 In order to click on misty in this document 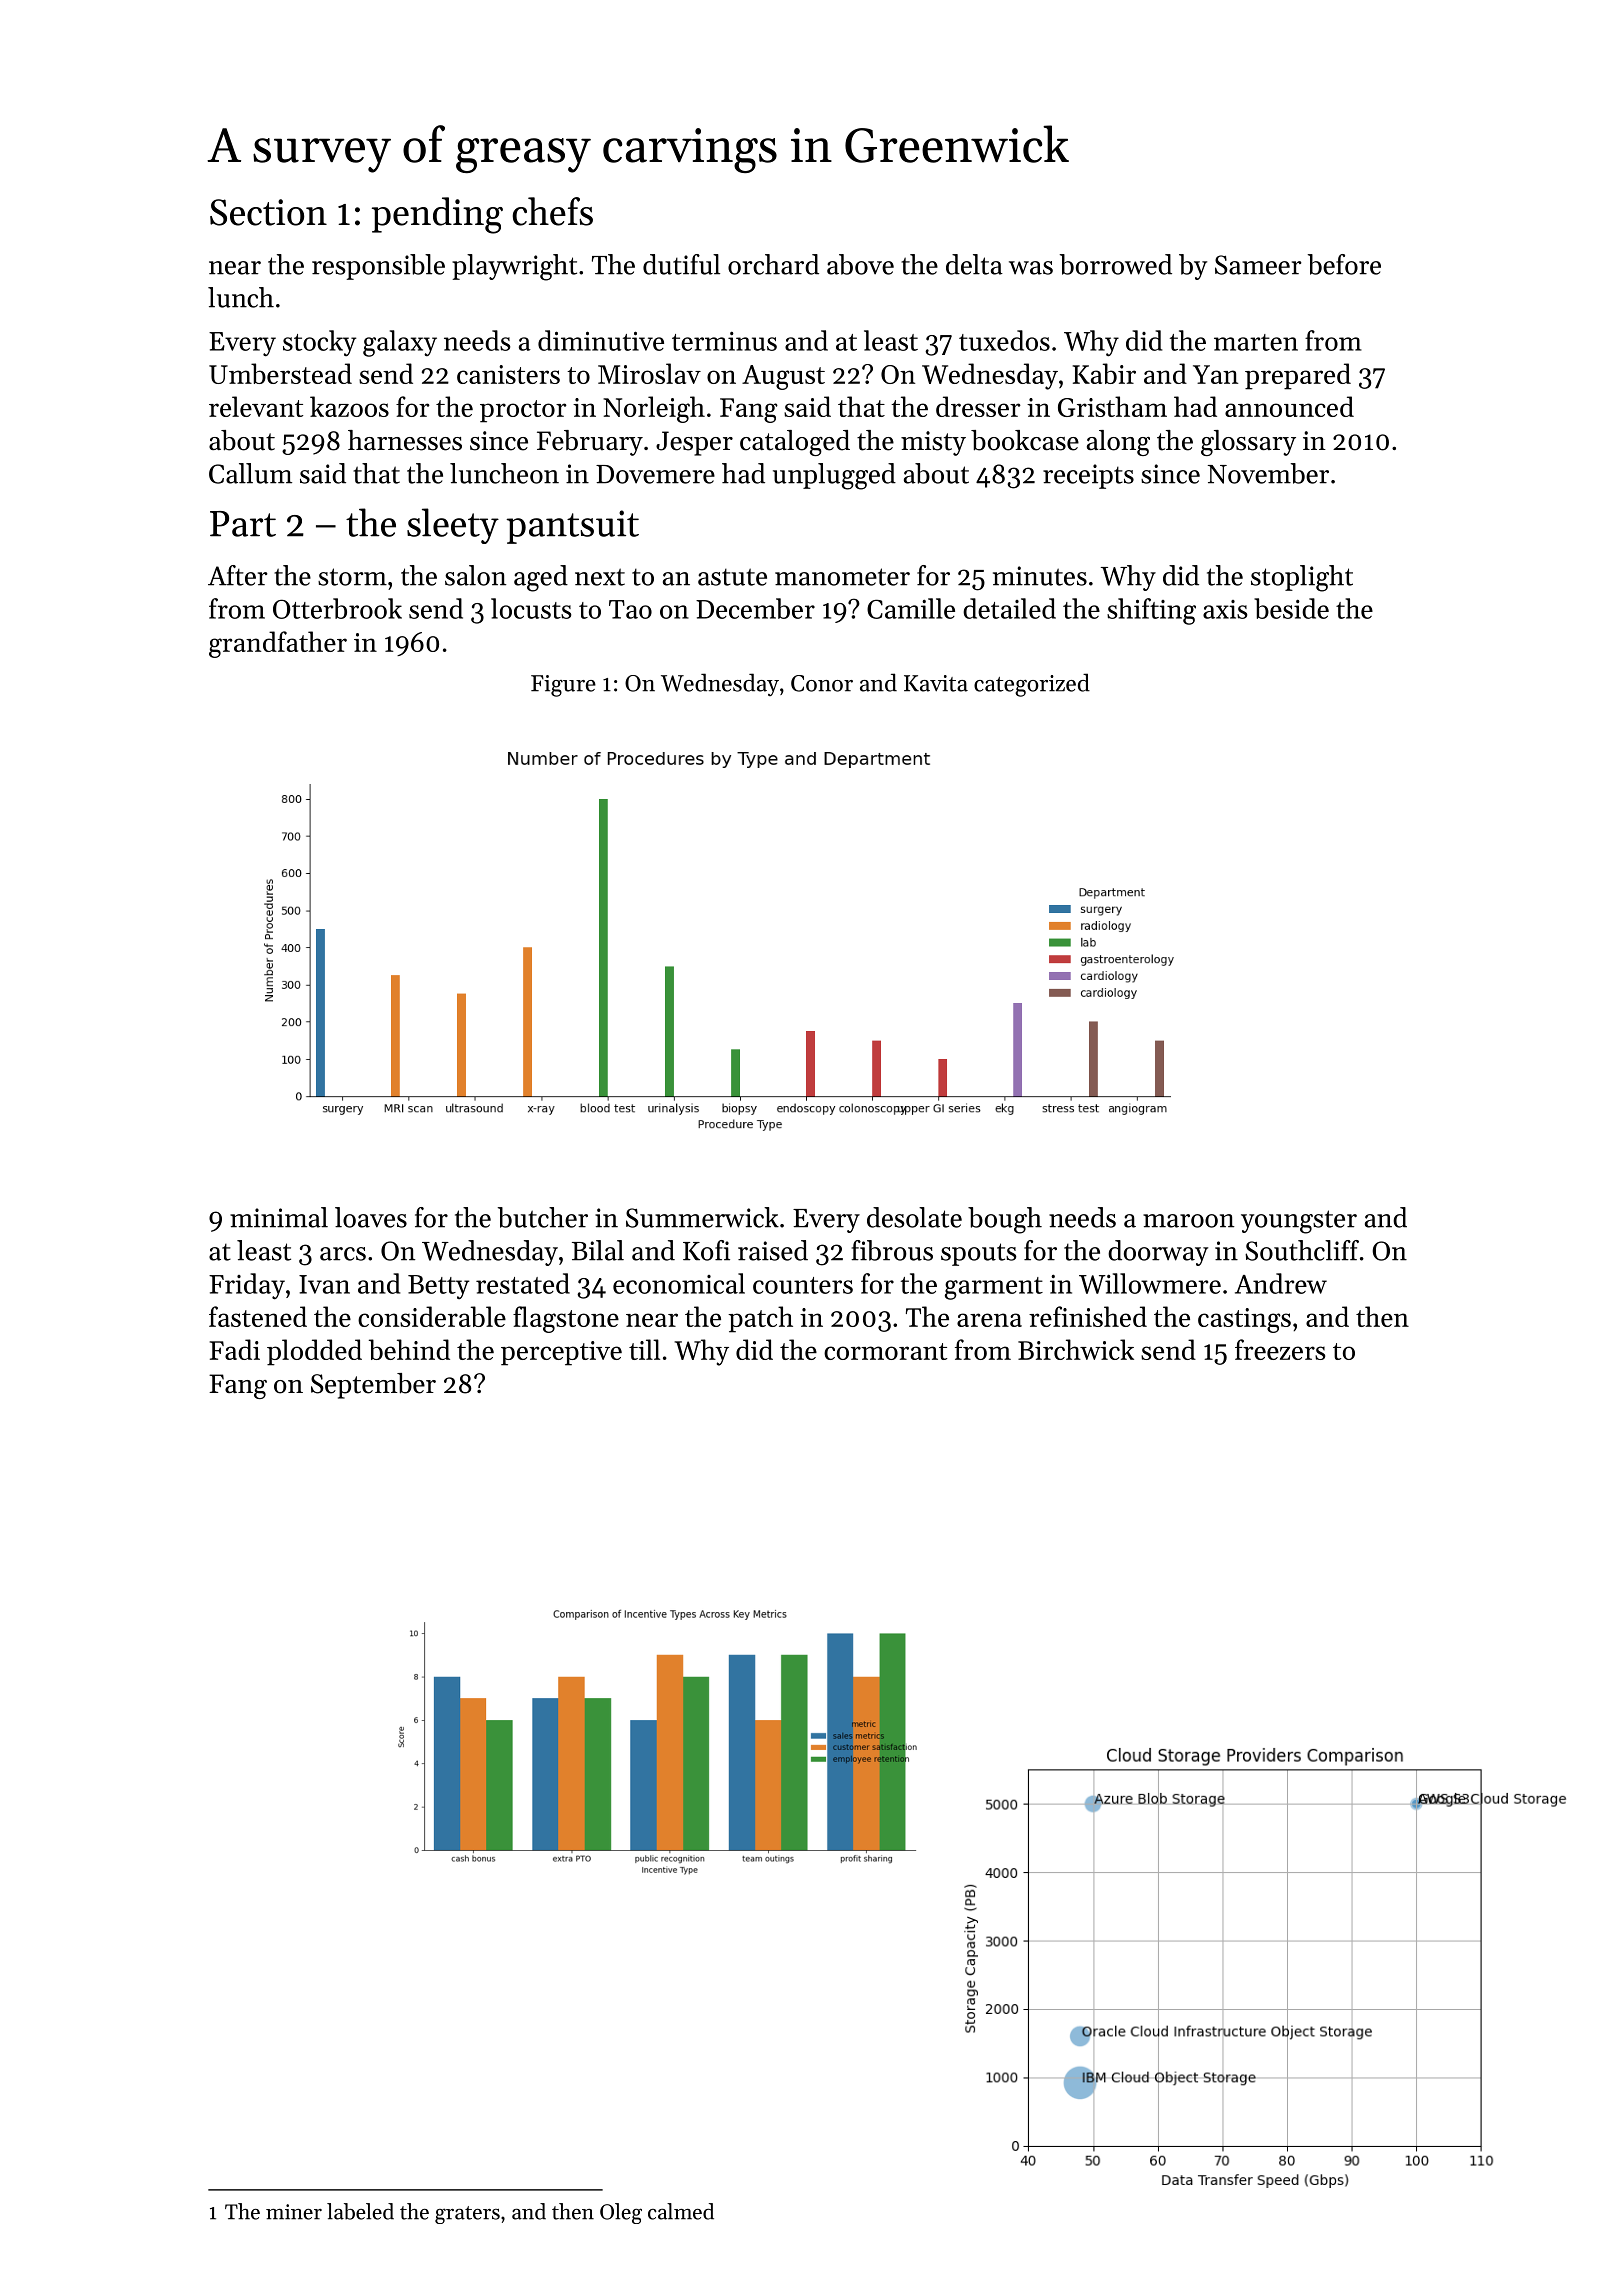, I will do `click(933, 443)`.
